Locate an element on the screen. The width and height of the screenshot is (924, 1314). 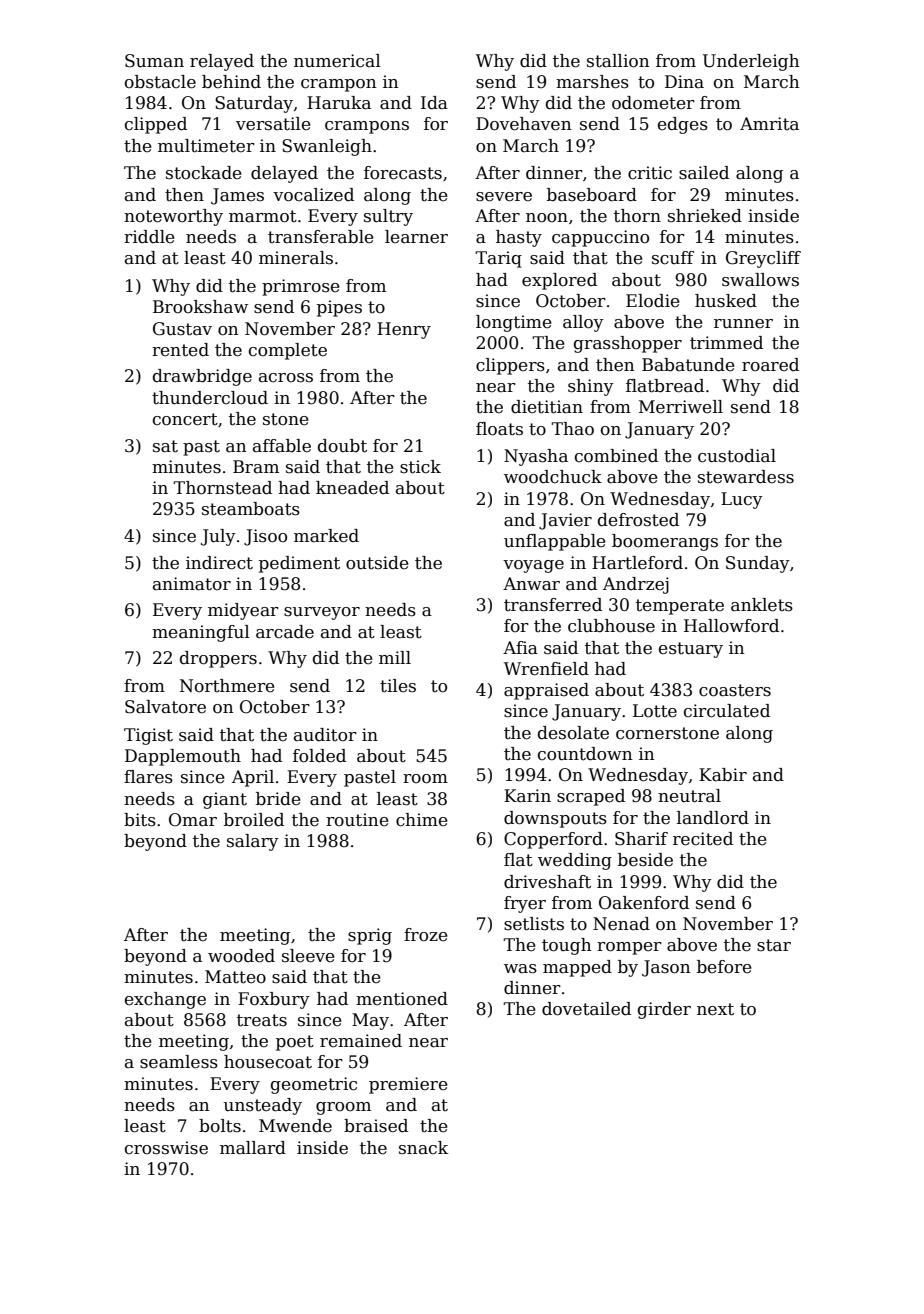
Northmere is located at coordinates (227, 686).
